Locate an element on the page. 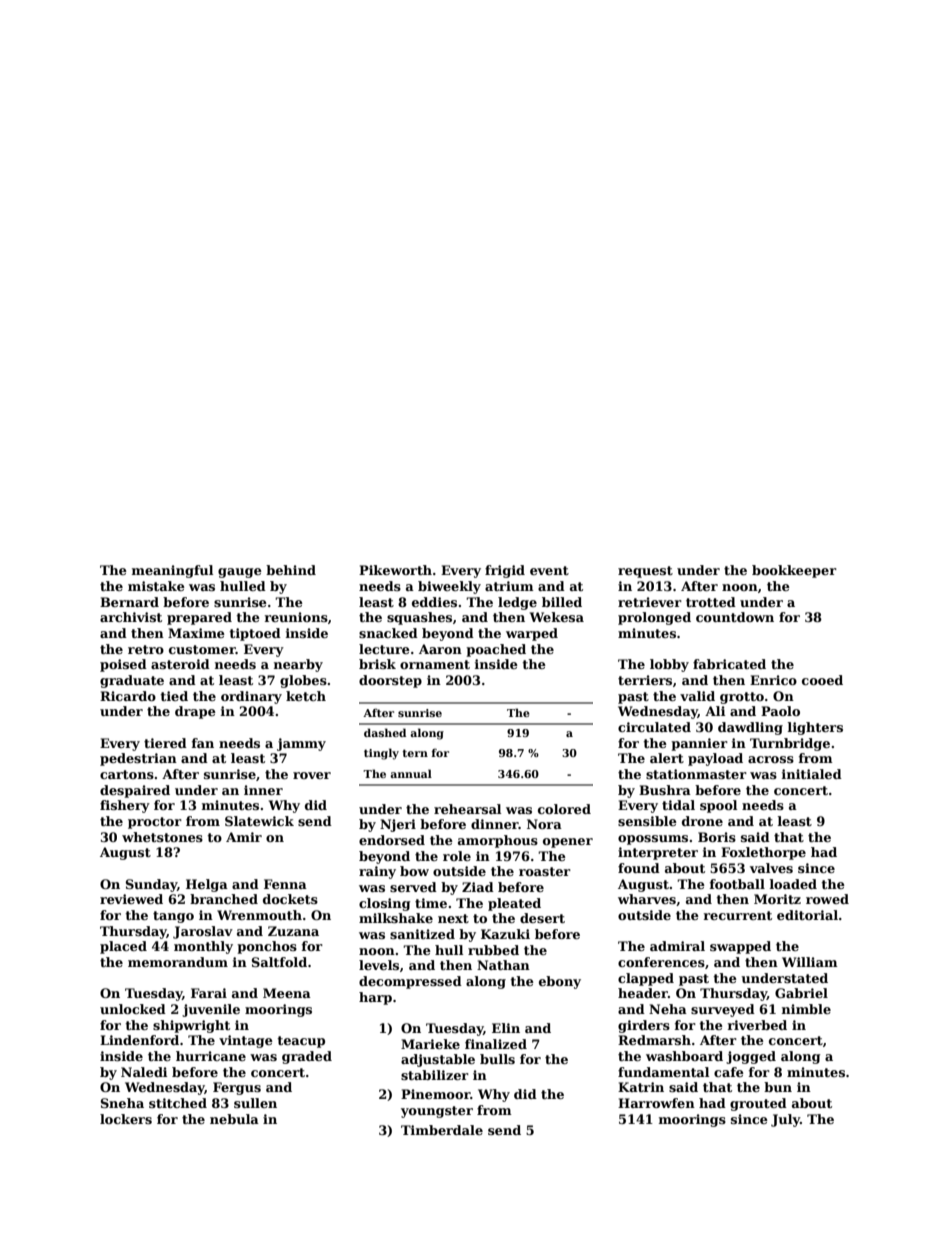 Image resolution: width=952 pixels, height=1233 pixels. bookkeeper is located at coordinates (794, 571).
